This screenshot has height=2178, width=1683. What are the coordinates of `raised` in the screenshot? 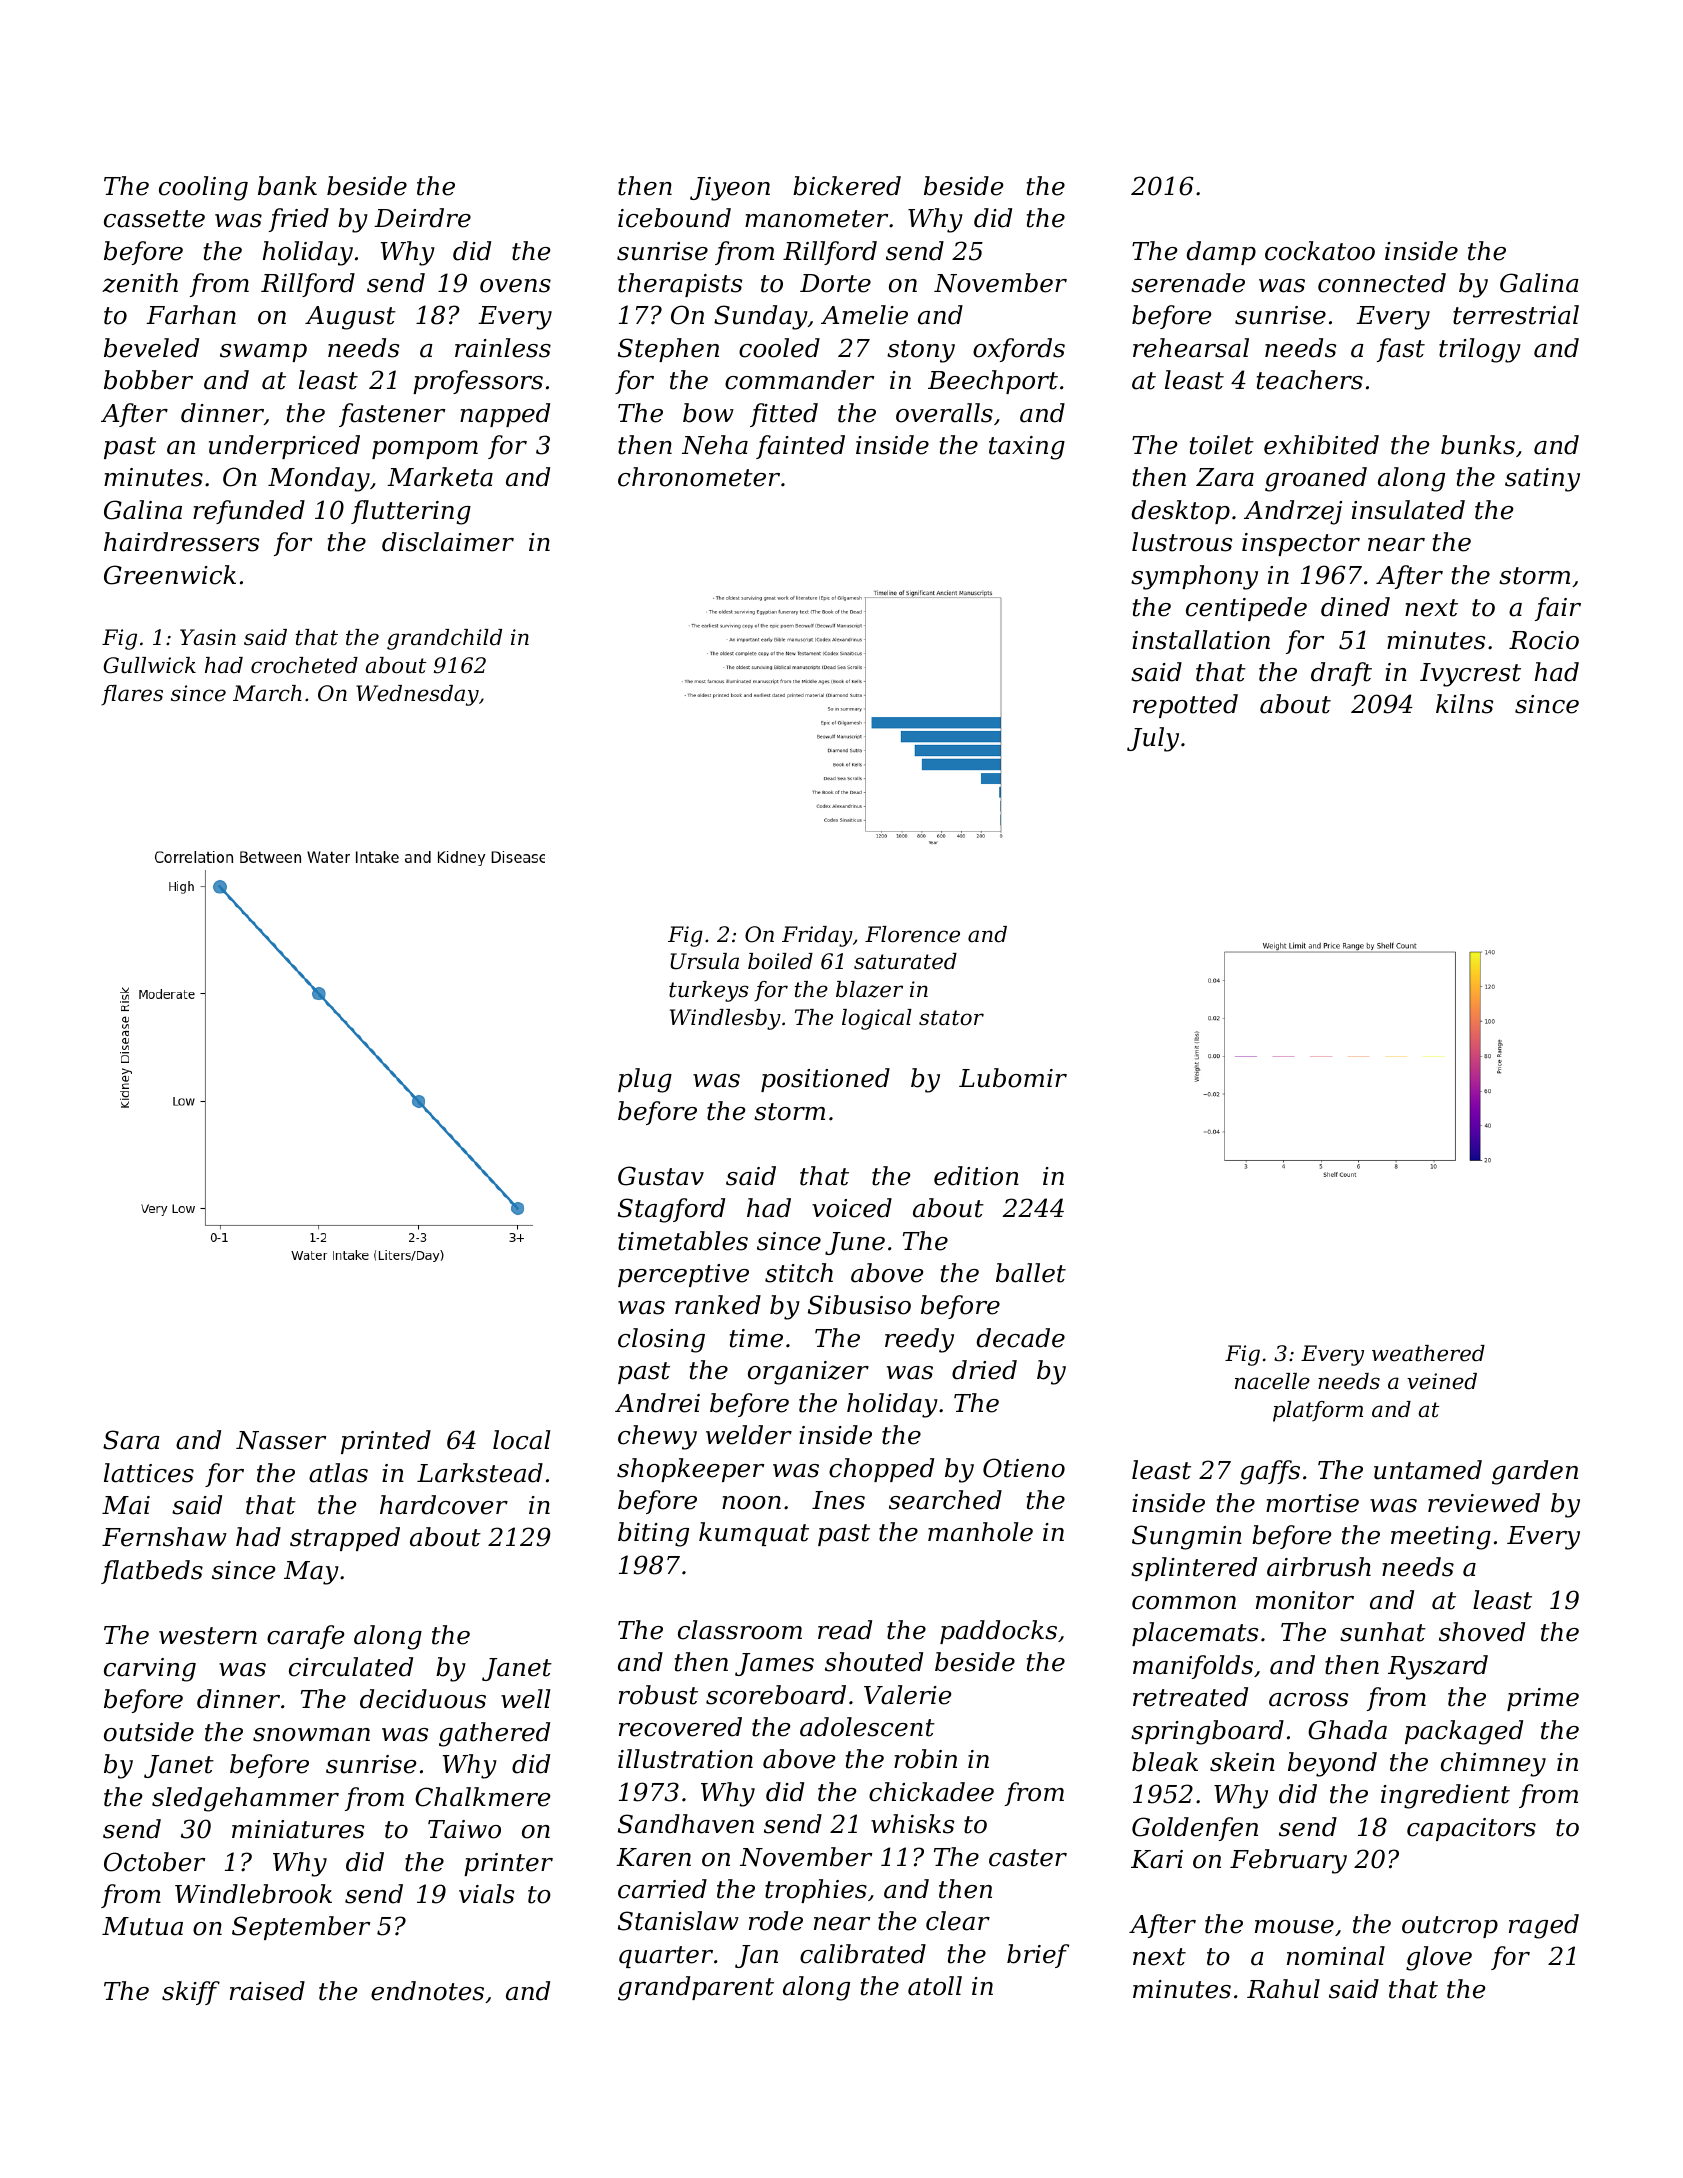 It's located at (267, 1991).
